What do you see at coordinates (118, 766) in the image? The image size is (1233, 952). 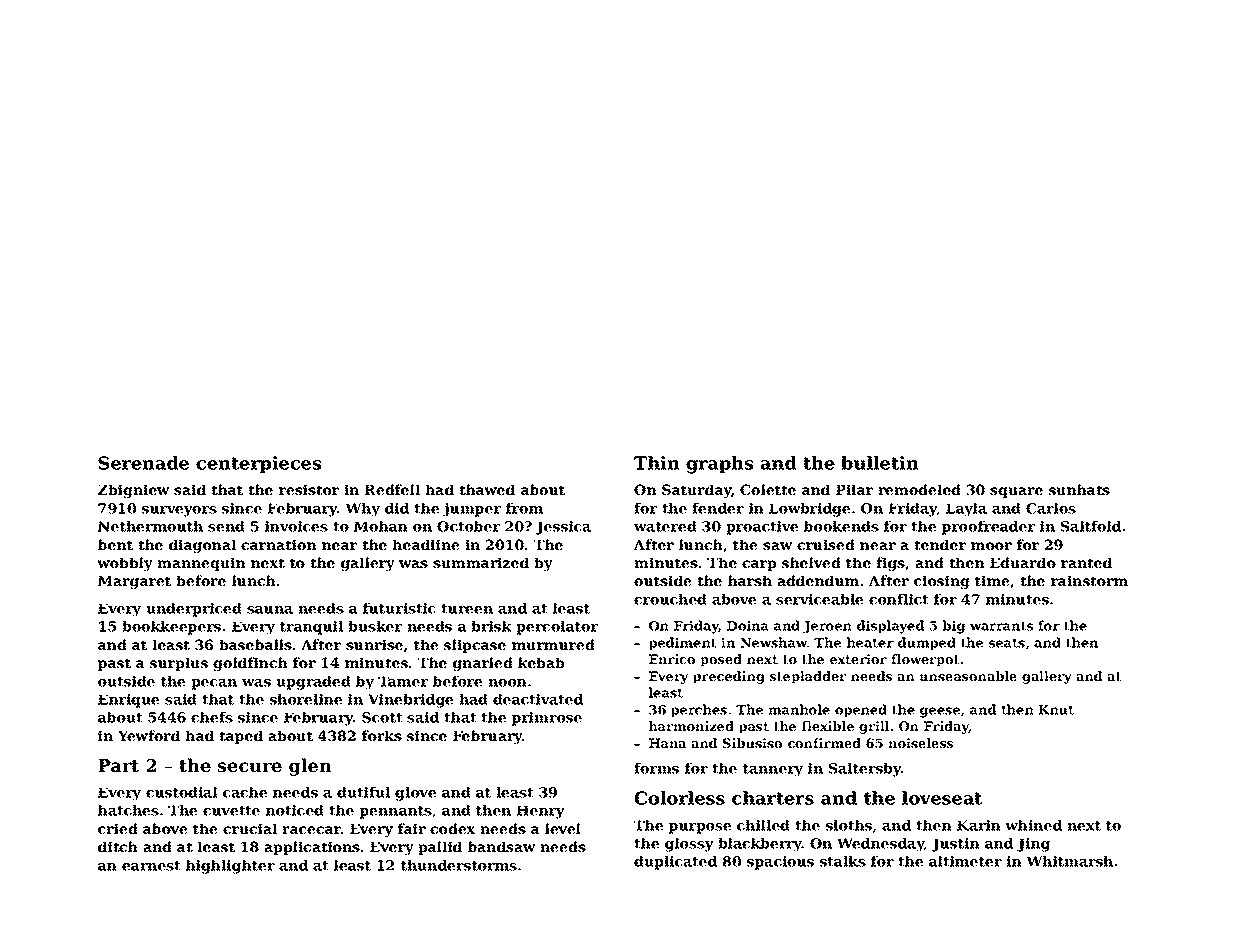 I see `Part` at bounding box center [118, 766].
